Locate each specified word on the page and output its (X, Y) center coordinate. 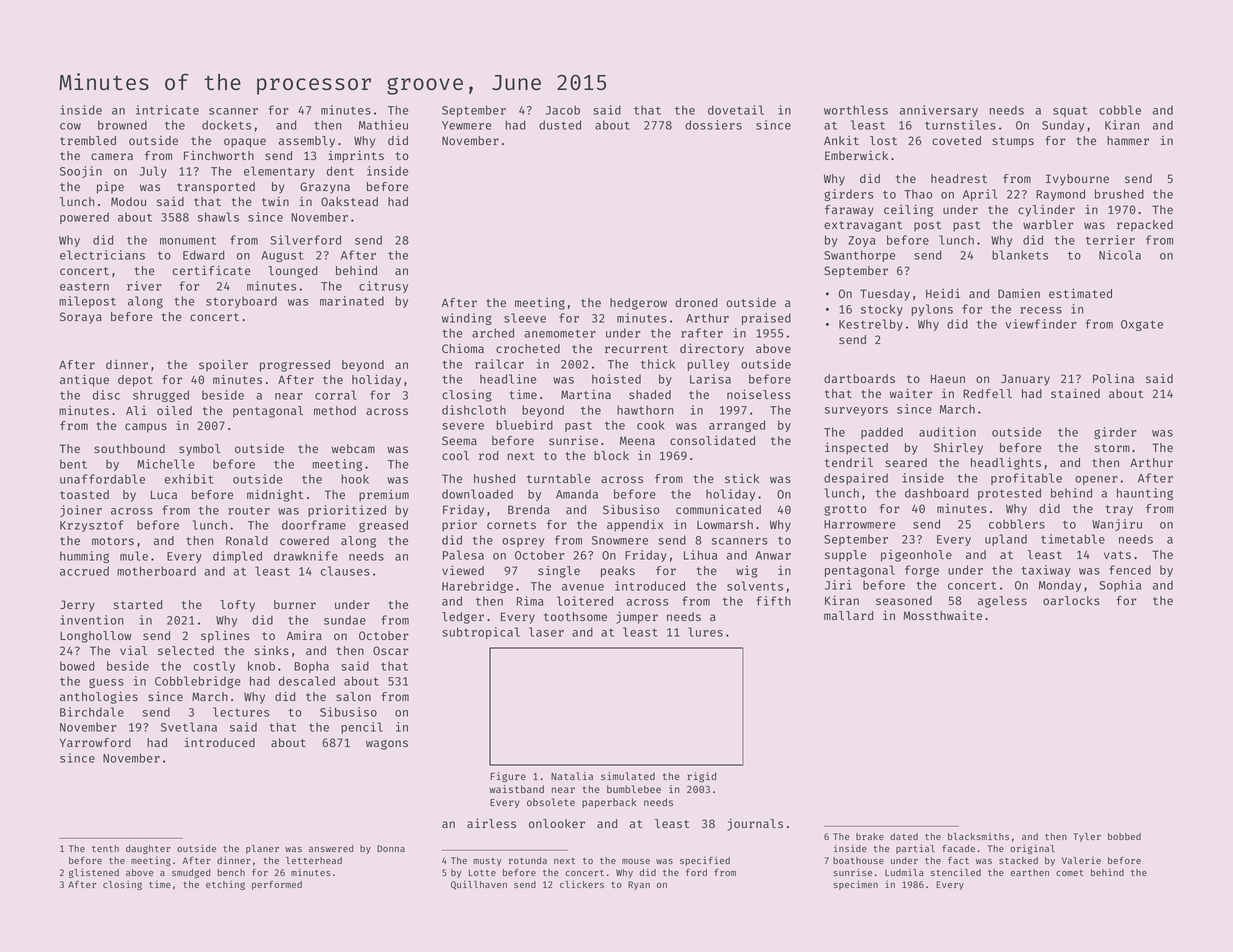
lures (705, 632)
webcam (353, 448)
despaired (856, 479)
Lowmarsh (725, 524)
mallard (848, 615)
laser (546, 632)
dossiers (713, 125)
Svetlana (189, 727)
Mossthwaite (942, 615)
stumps (1013, 142)
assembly (307, 142)
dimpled (237, 557)
